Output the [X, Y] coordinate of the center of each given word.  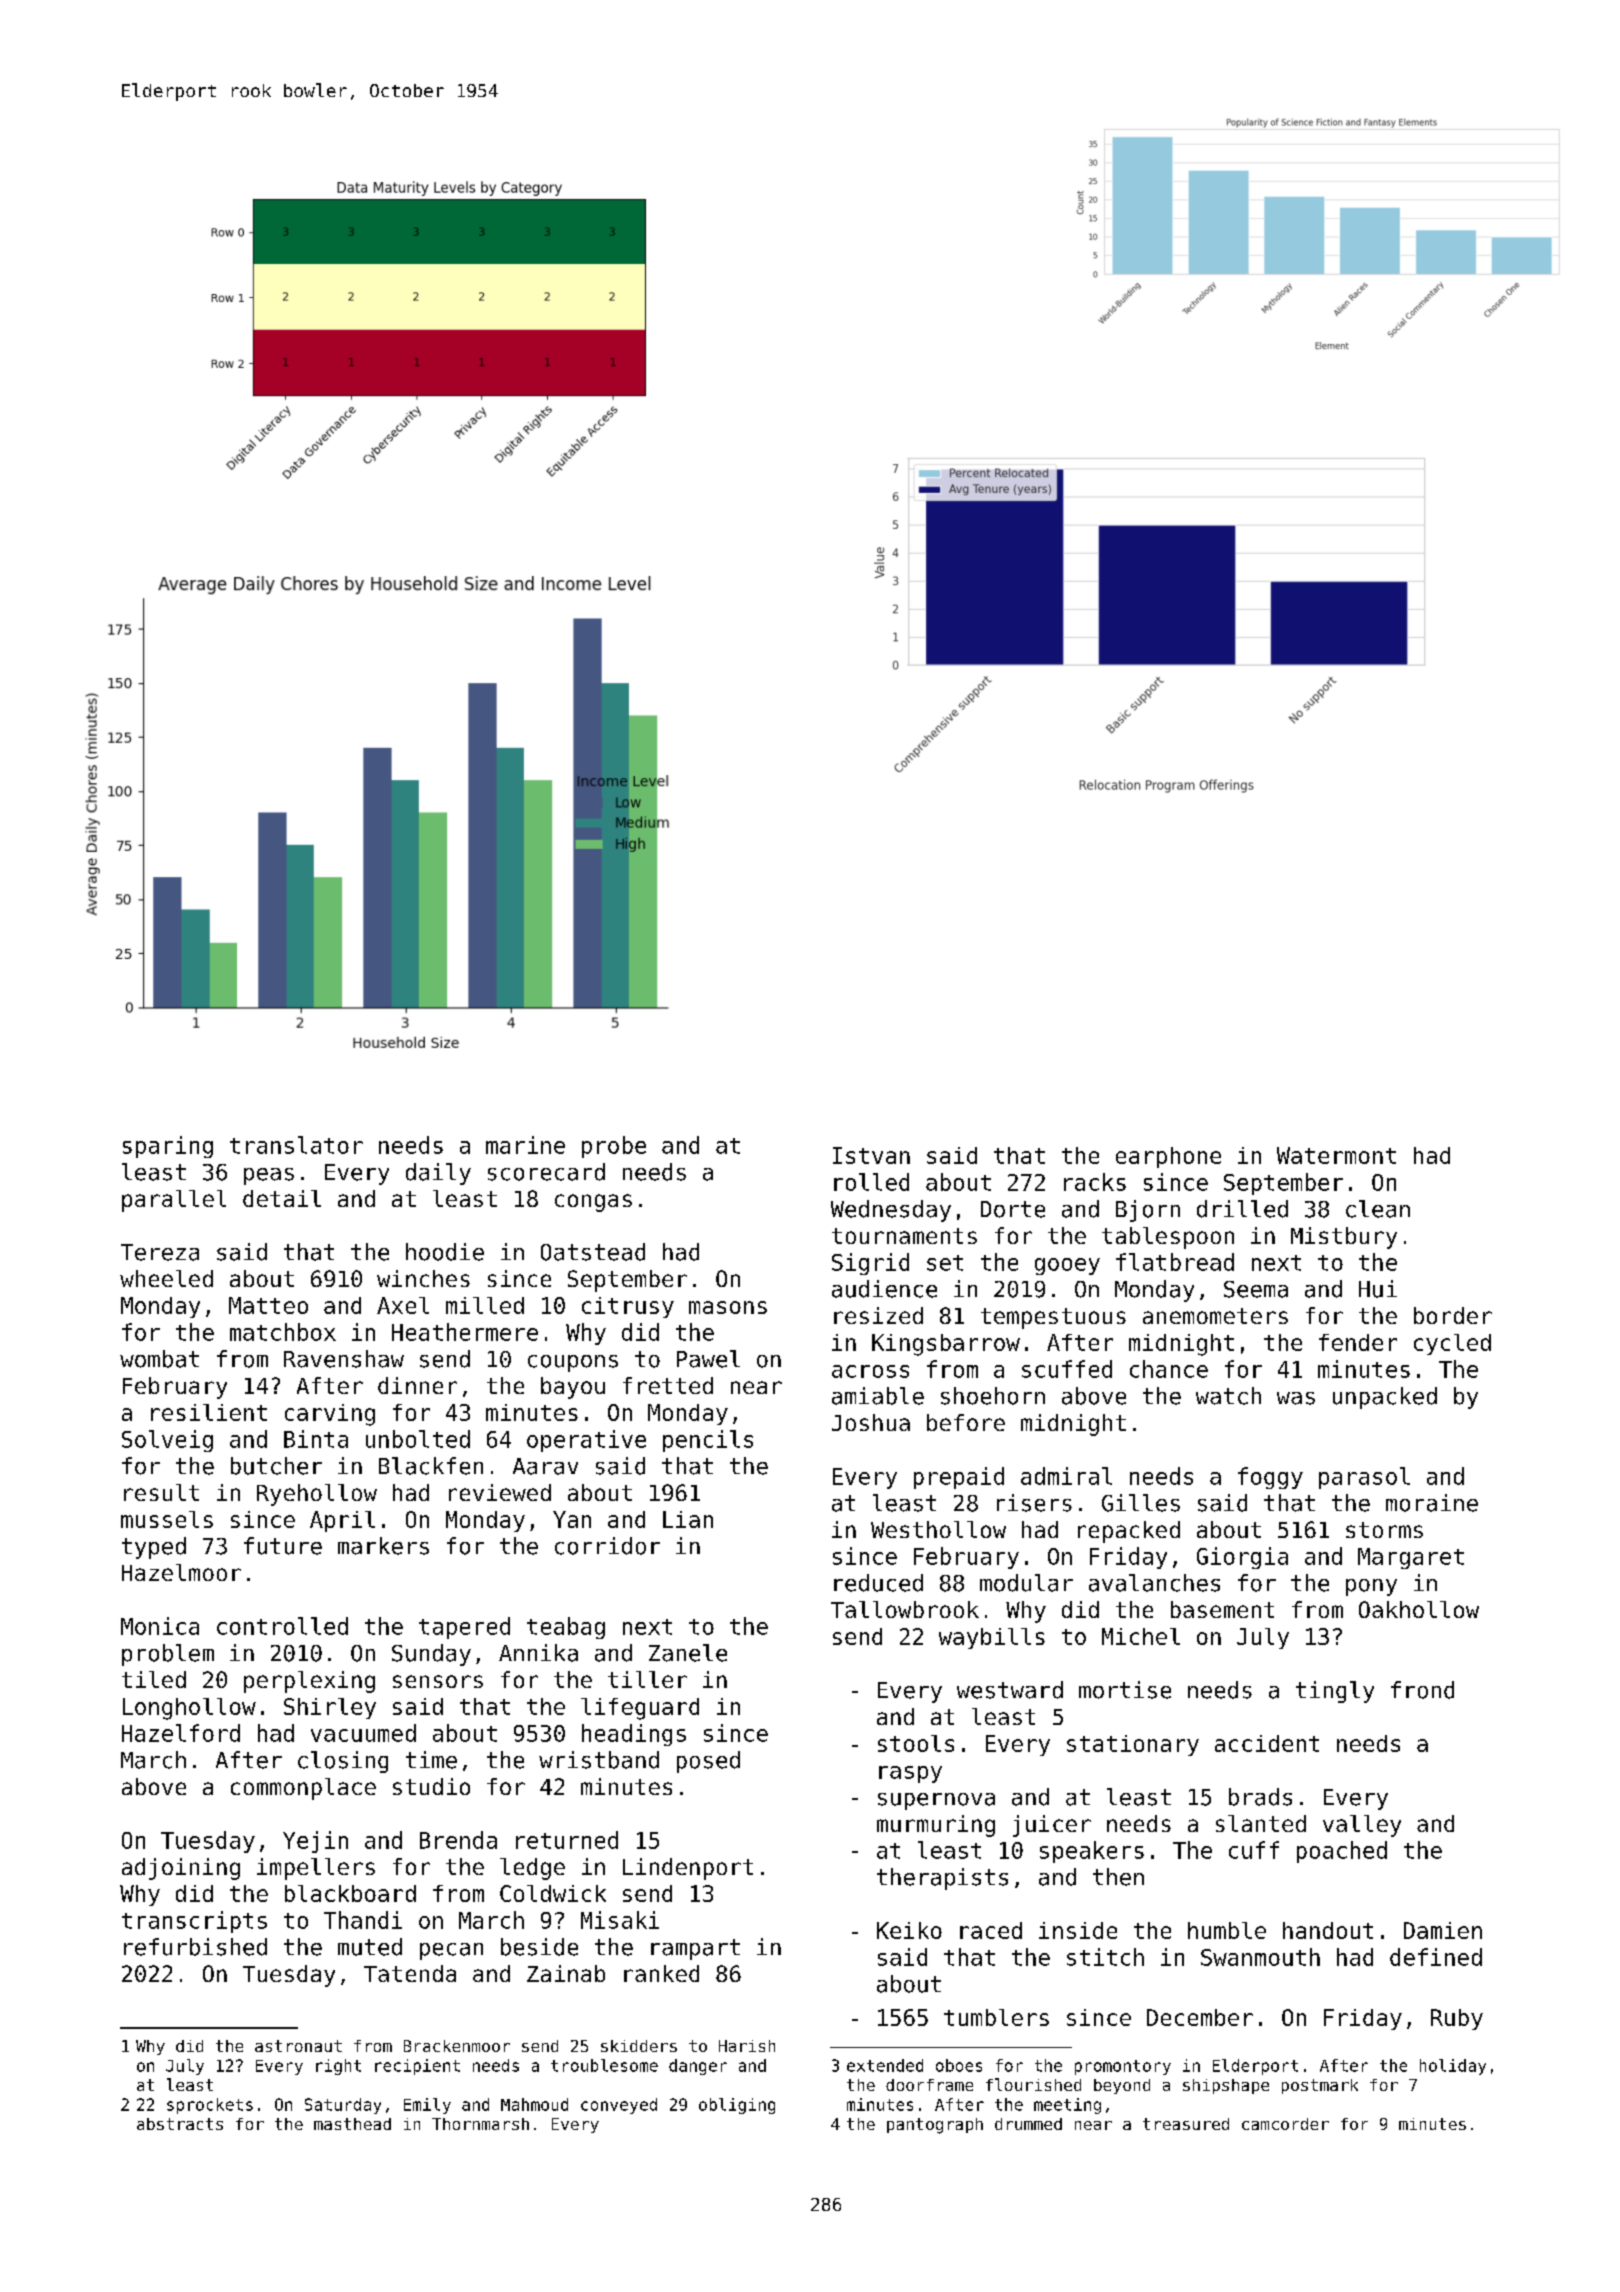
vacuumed [363, 1733]
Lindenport [688, 1869]
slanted [1261, 1823]
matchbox [283, 1332]
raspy [910, 1774]
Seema [1256, 1289]
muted [370, 1947]
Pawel [708, 1359]
